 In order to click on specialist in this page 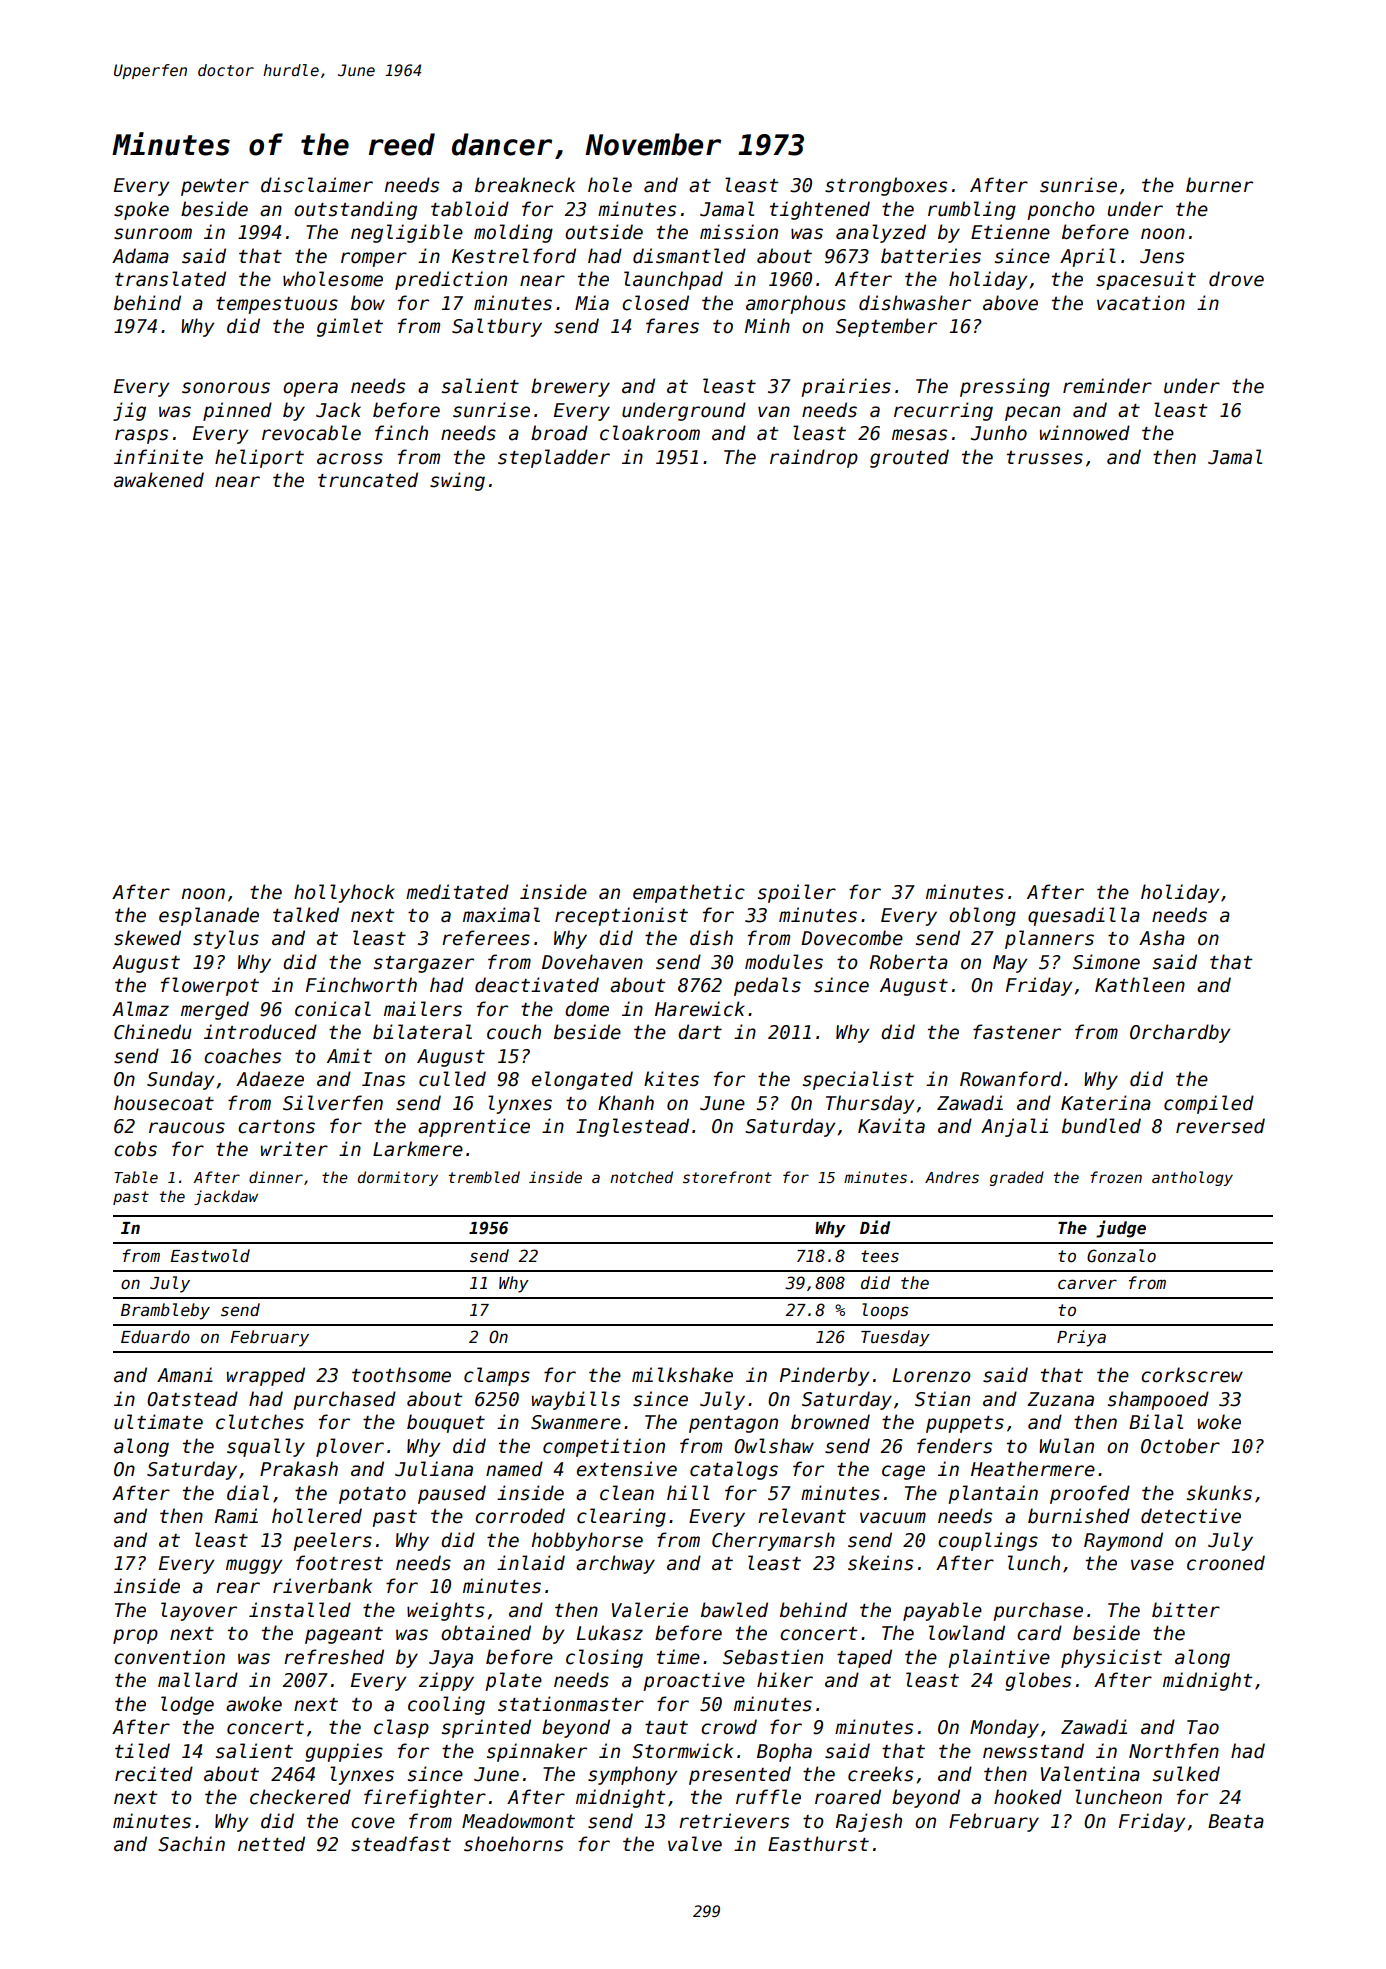, I will do `click(858, 1080)`.
